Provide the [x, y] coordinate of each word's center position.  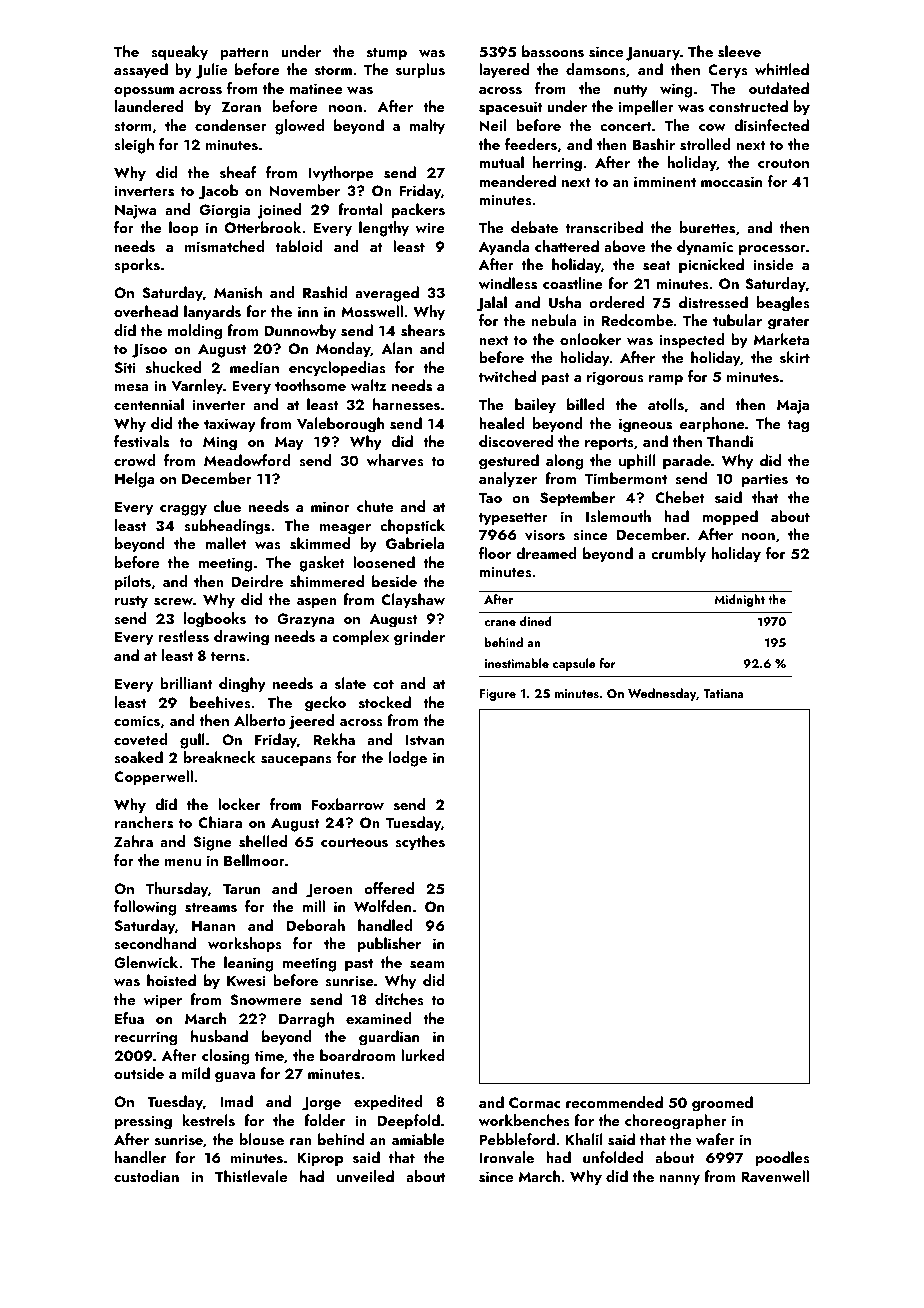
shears [423, 330]
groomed [722, 1104]
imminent [665, 181]
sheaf [238, 172]
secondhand [155, 943]
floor [495, 553]
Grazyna [305, 620]
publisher [389, 945]
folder [325, 1120]
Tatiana [723, 693]
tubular [737, 320]
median [254, 367]
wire [430, 227]
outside [139, 1073]
